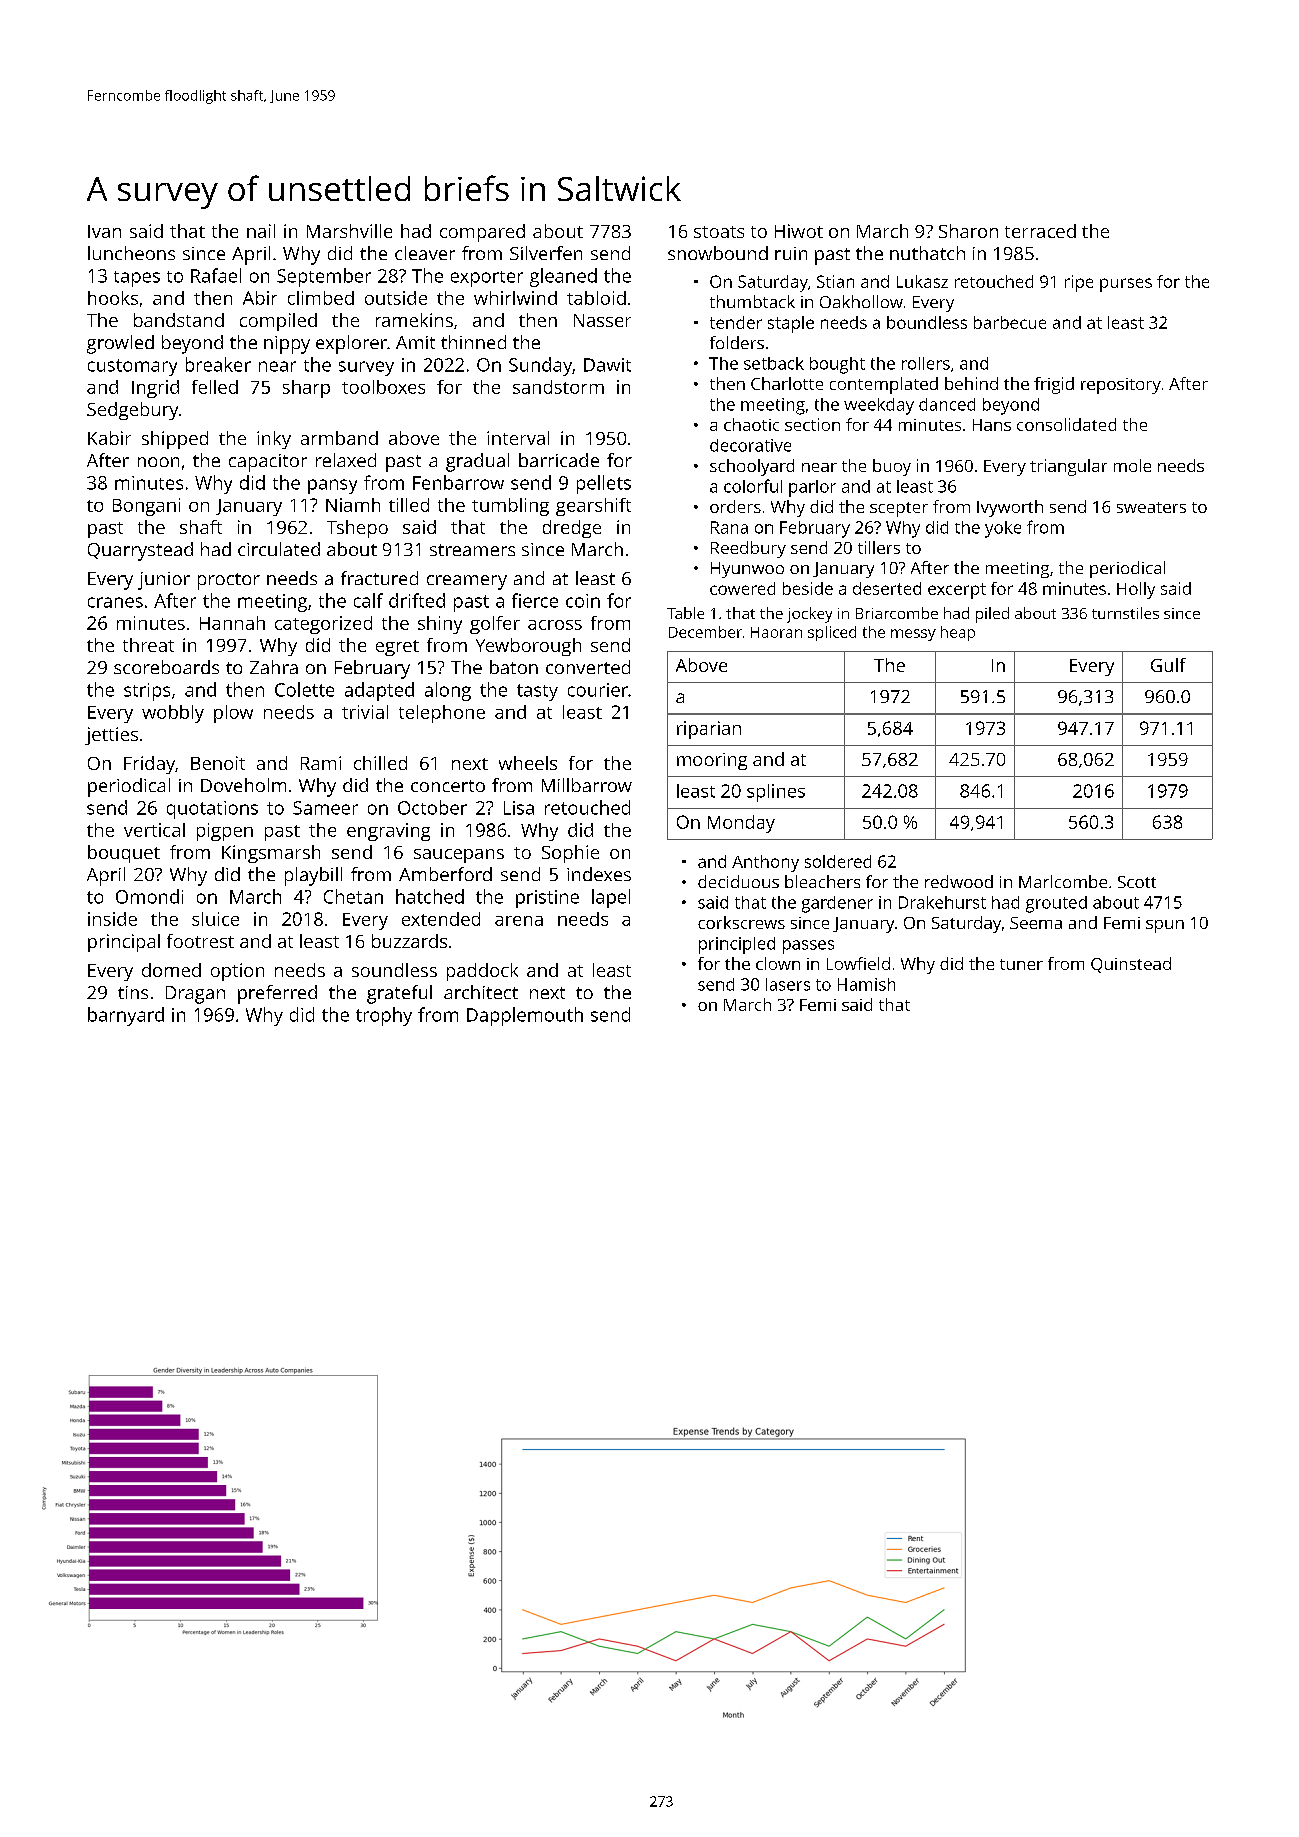  Describe the element at coordinates (215, 387) in the screenshot. I see `felled` at that location.
